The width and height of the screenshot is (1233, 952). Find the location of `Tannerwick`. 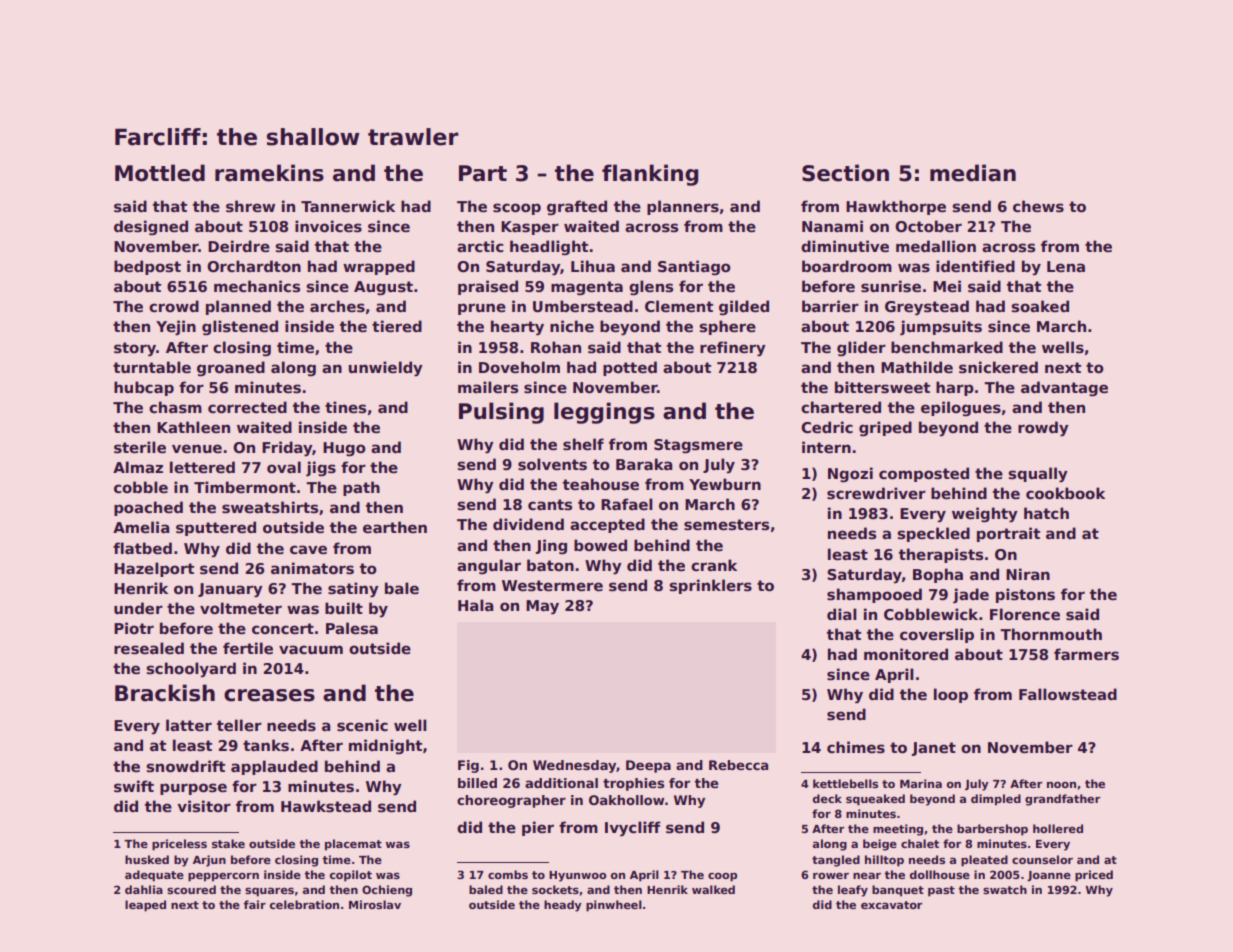

Tannerwick is located at coordinates (348, 206).
